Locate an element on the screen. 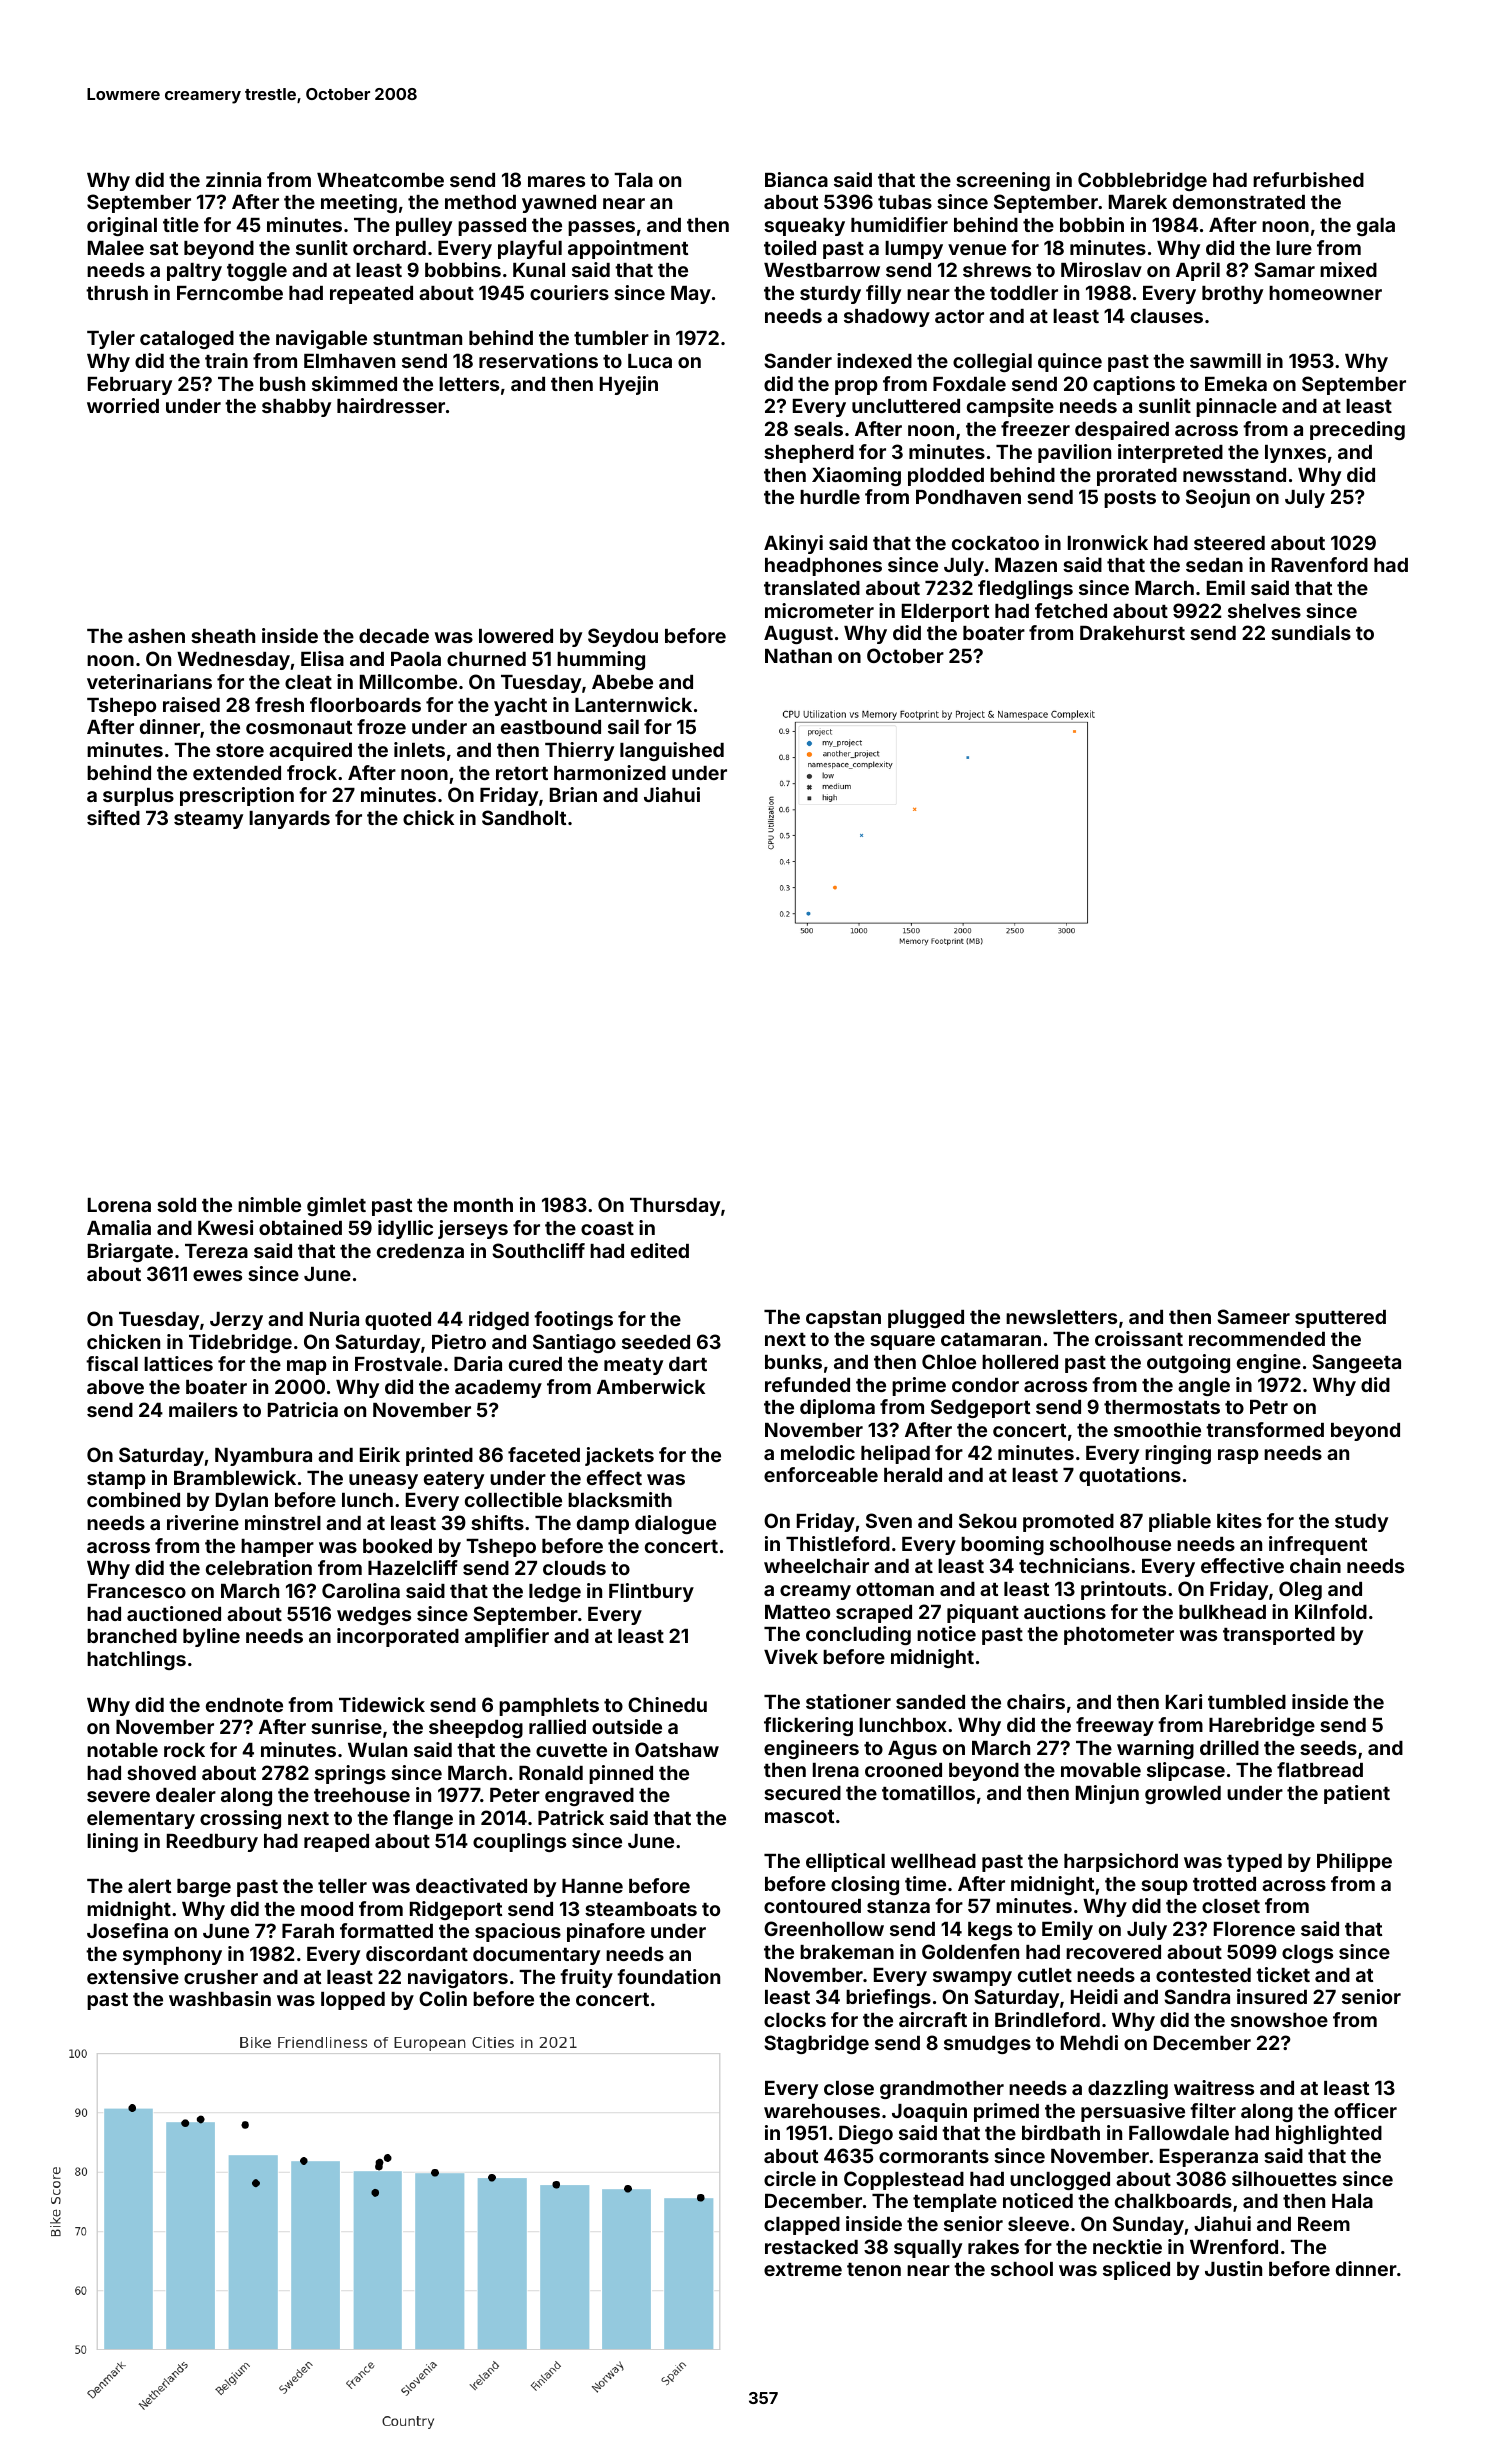  Agus is located at coordinates (912, 1750).
